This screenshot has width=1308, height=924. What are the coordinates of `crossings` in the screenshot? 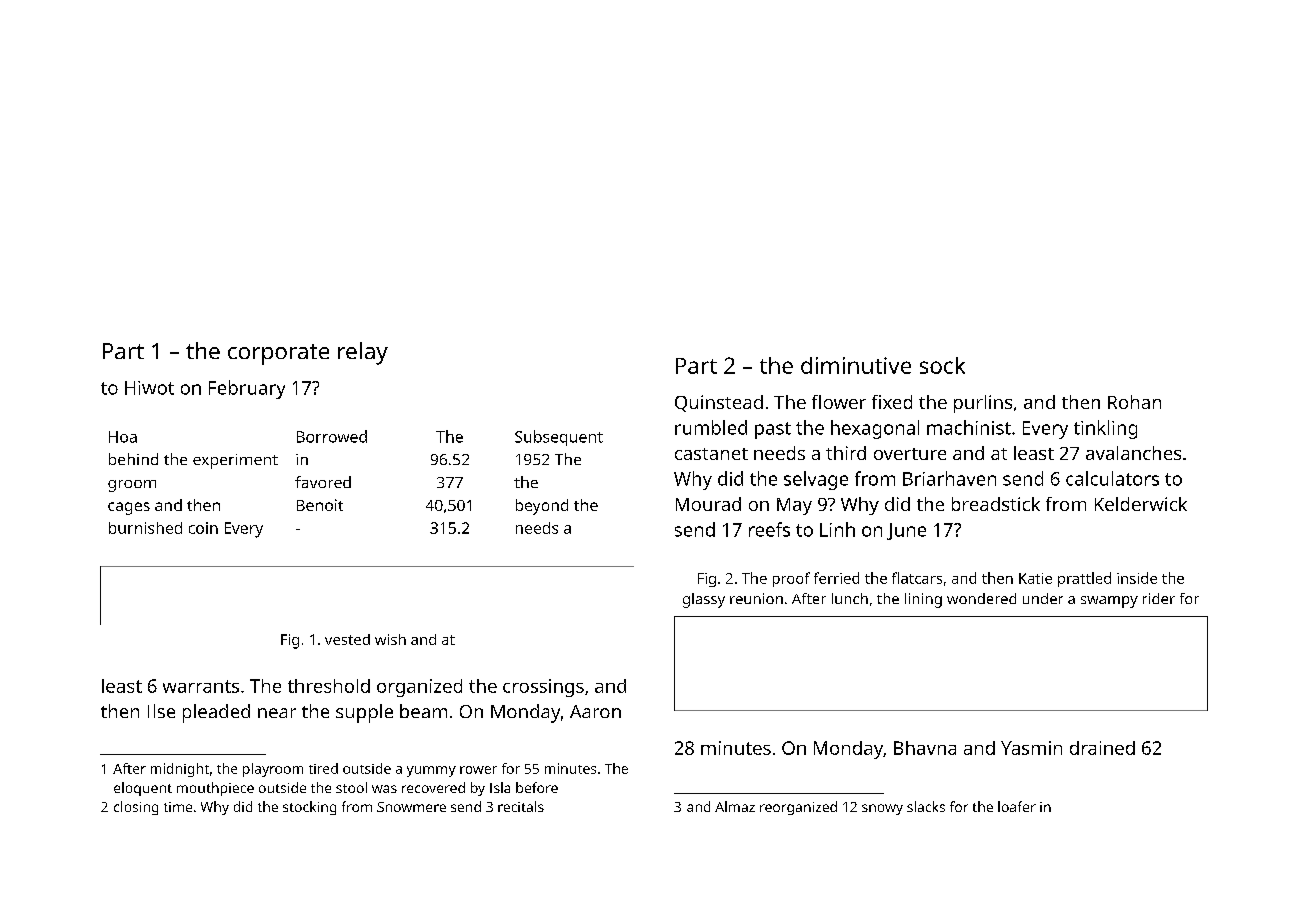 It's located at (543, 688).
